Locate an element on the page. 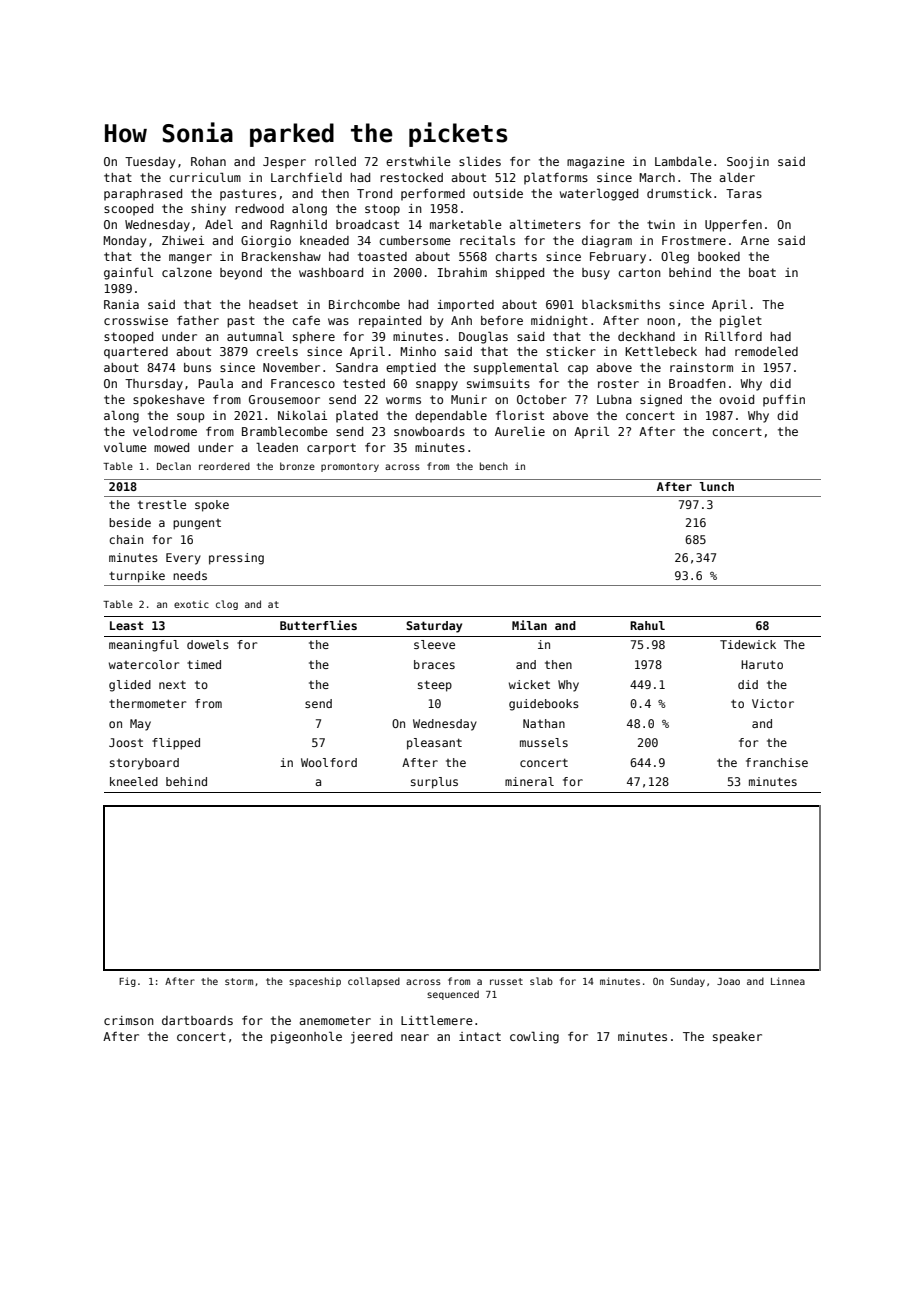 Image resolution: width=924 pixels, height=1308 pixels. bench is located at coordinates (494, 466).
